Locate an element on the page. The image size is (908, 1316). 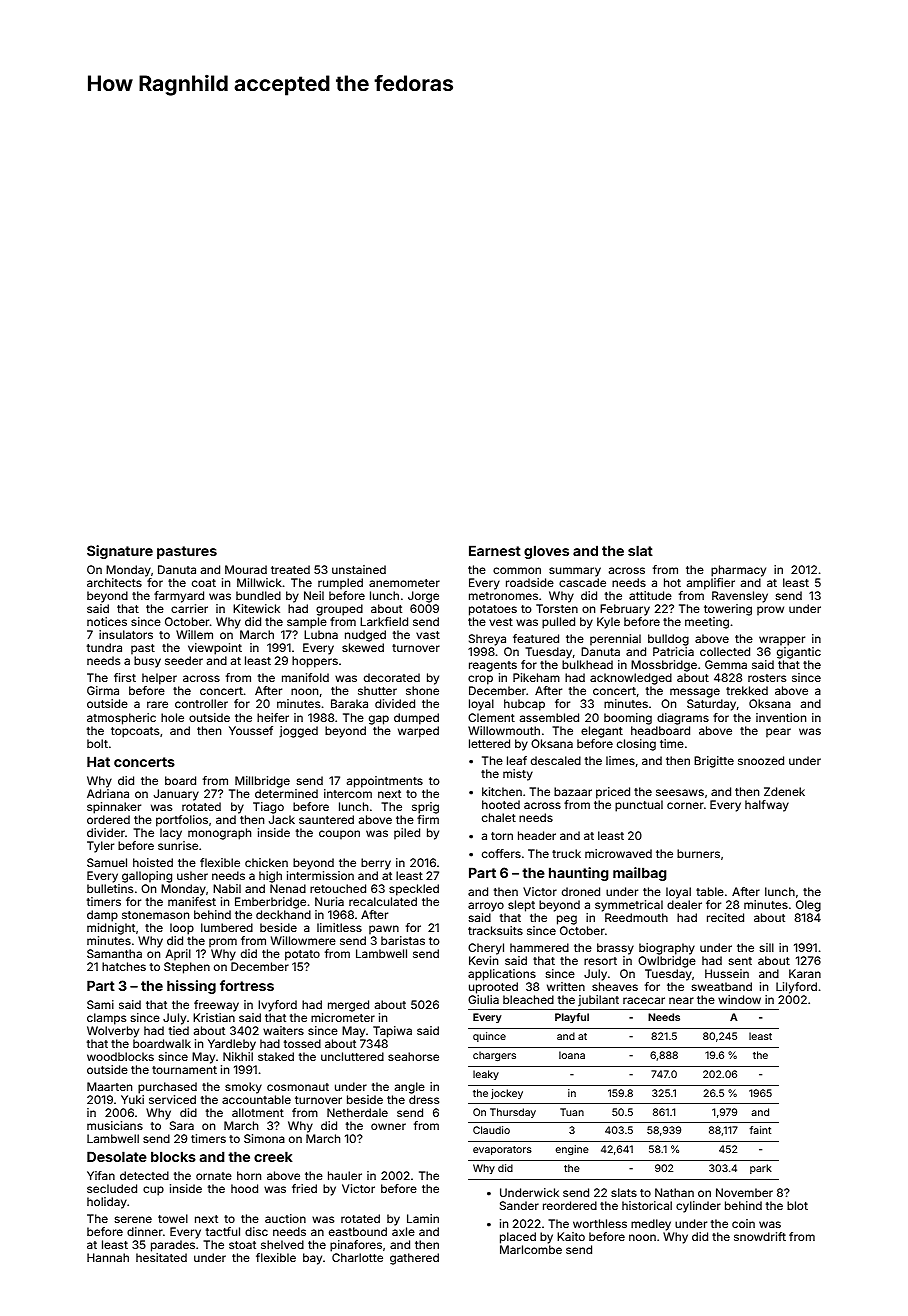
Stephen is located at coordinates (187, 968).
